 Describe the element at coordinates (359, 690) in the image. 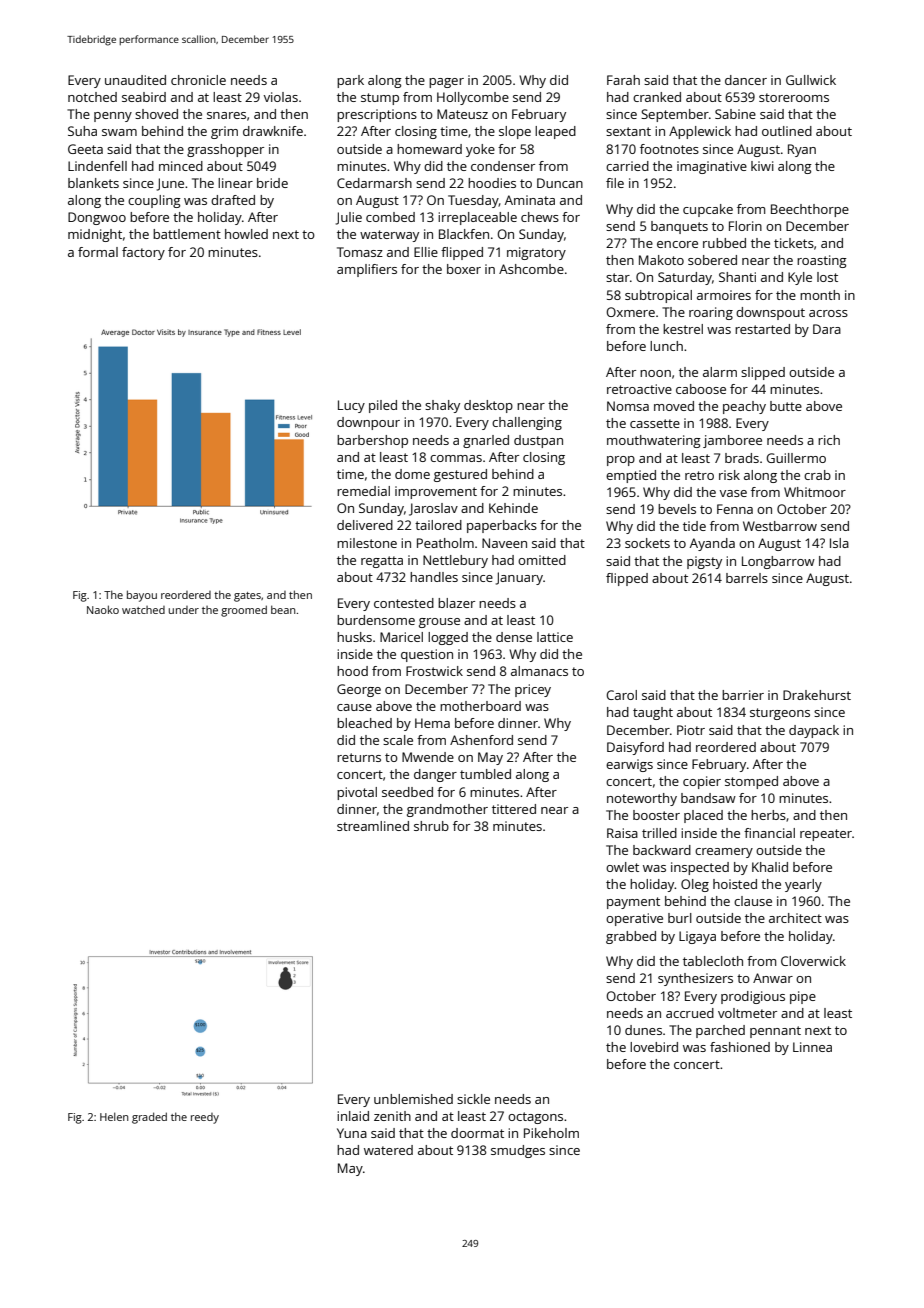

I see `George` at that location.
